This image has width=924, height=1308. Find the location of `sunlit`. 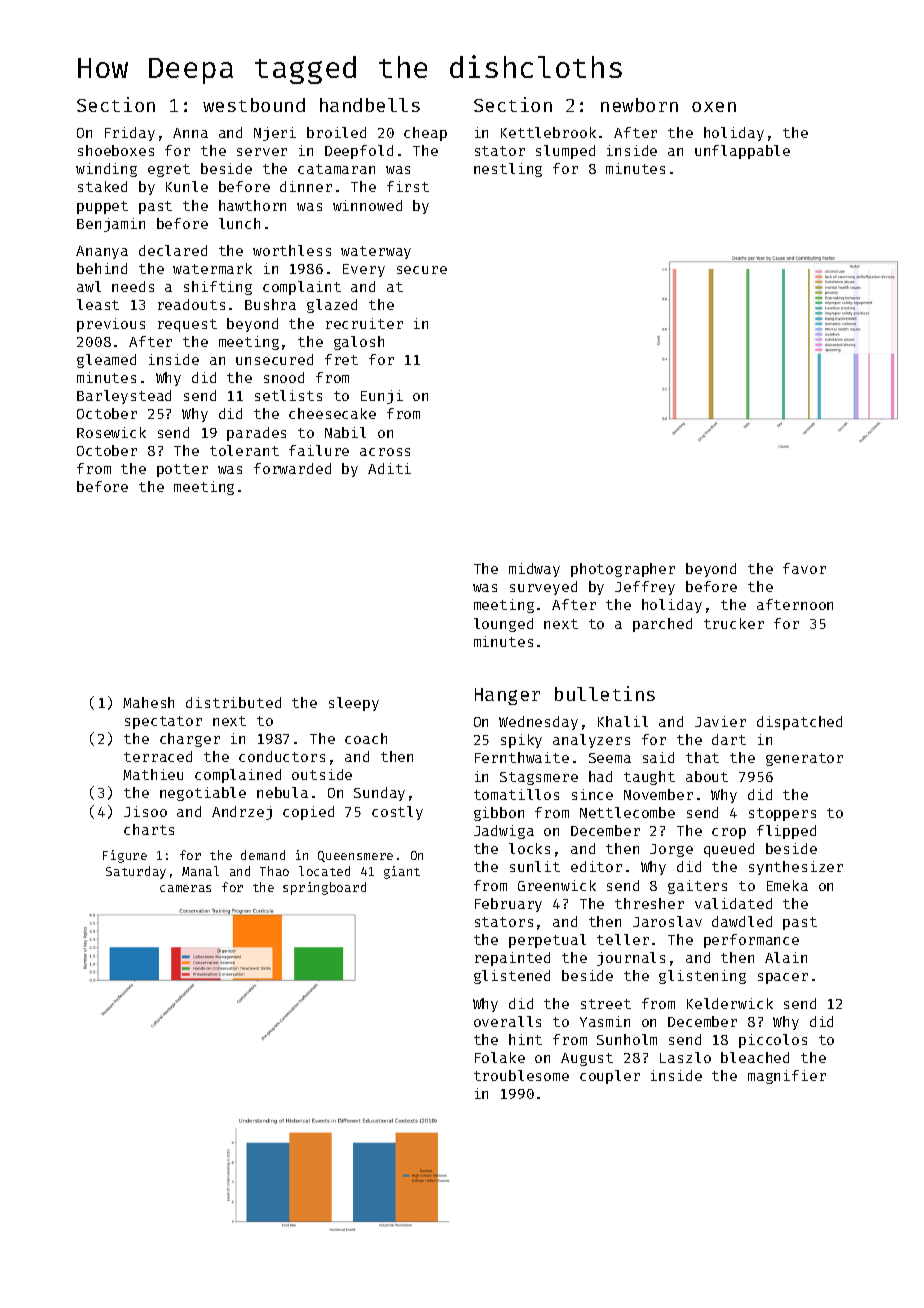

sunlit is located at coordinates (535, 866).
